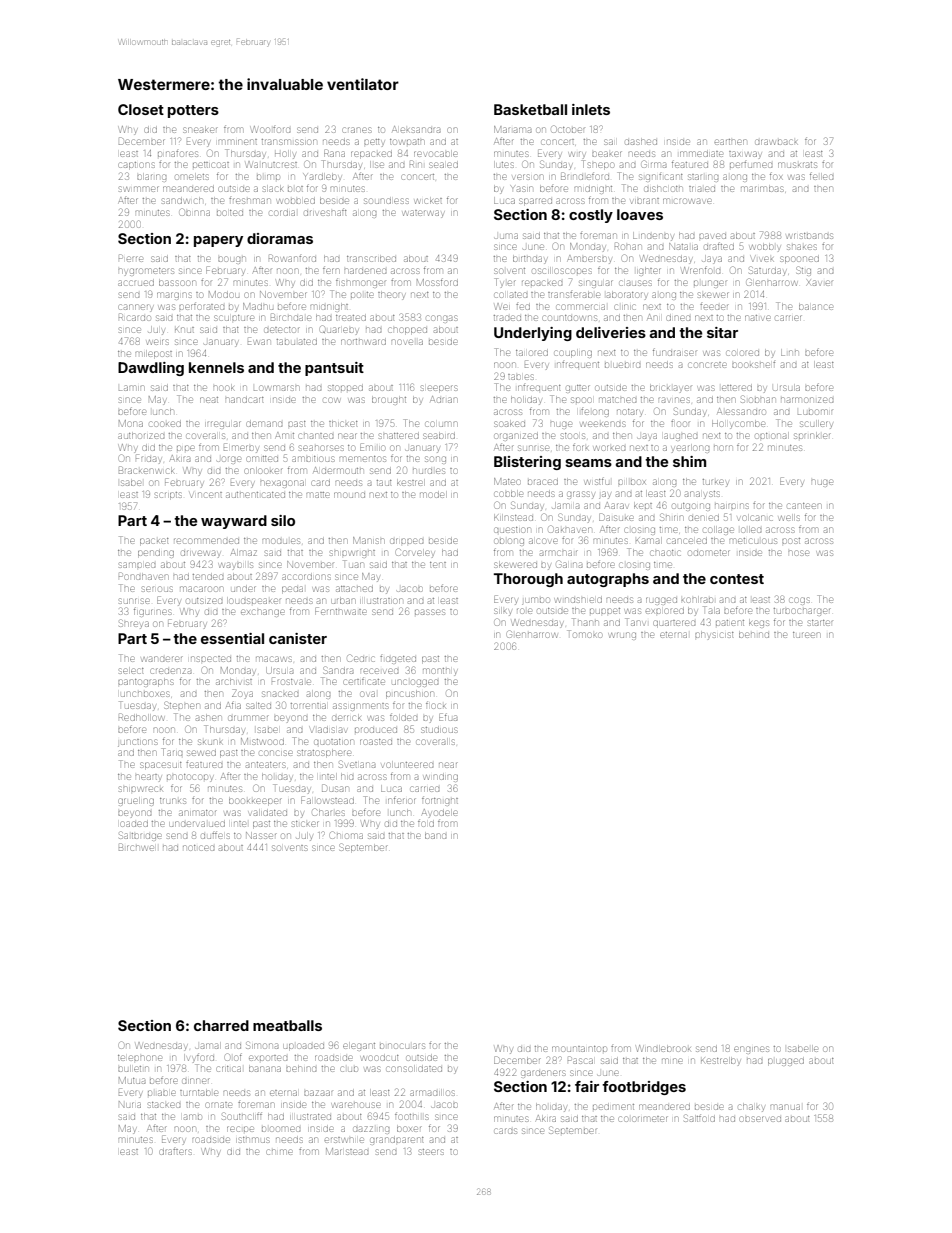  Describe the element at coordinates (807, 400) in the image. I see `harmonized` at that location.
